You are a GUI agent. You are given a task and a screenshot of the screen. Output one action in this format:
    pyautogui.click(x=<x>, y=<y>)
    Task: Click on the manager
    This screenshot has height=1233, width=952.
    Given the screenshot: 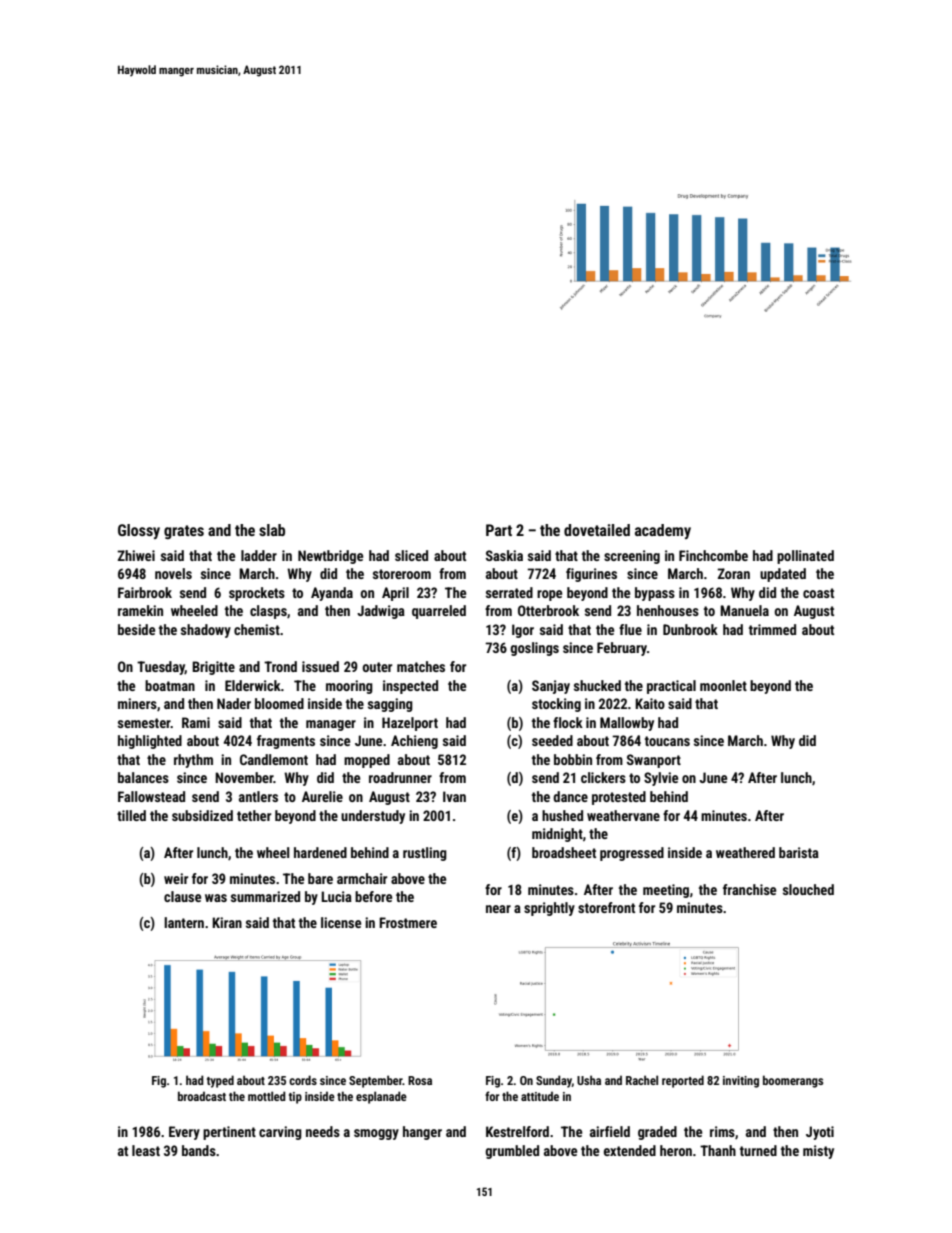 What is the action you would take?
    pyautogui.click(x=331, y=725)
